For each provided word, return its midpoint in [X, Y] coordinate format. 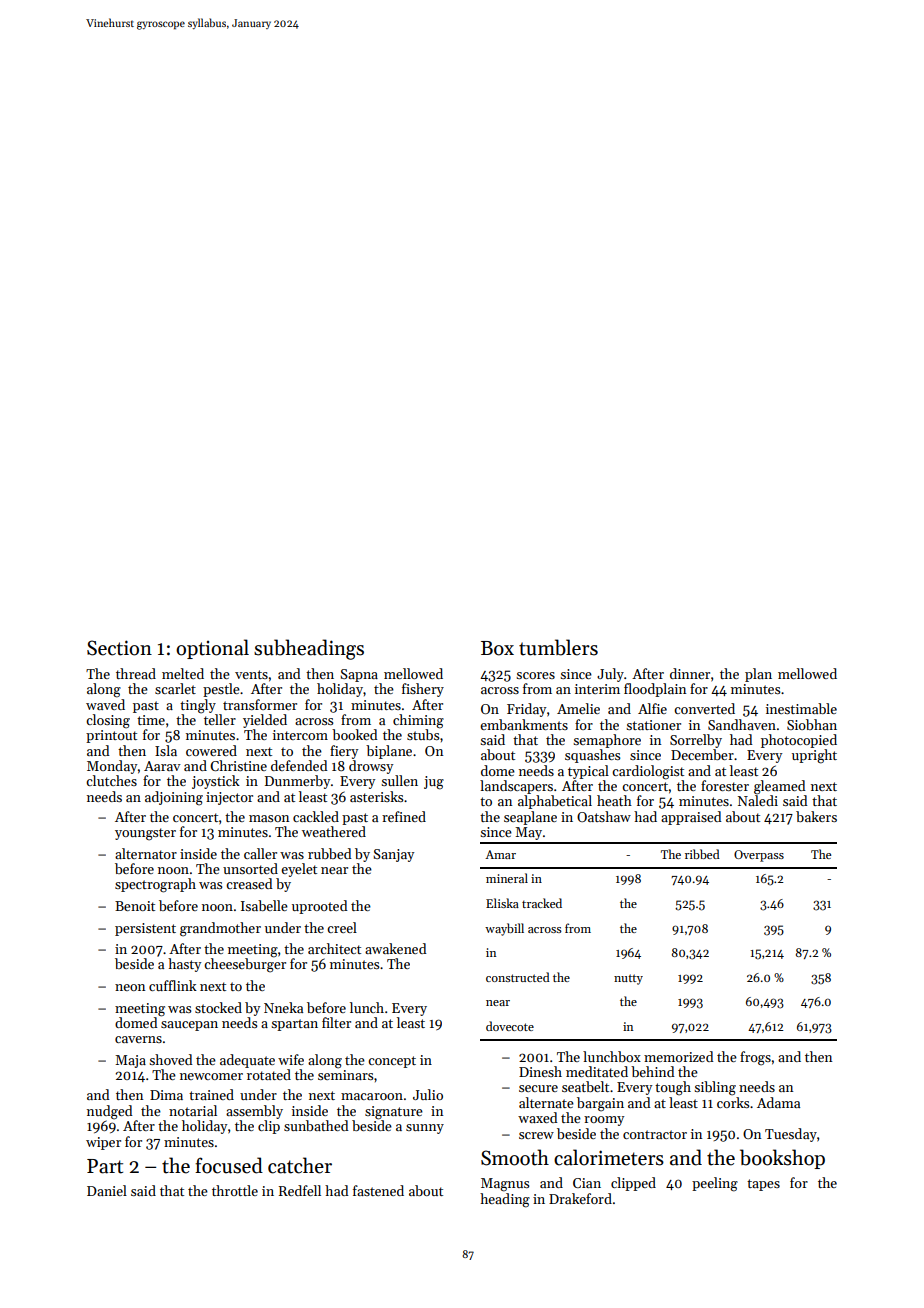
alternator [146, 853]
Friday [526, 710]
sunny [425, 1129]
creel [342, 927]
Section [119, 648]
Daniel [107, 1190]
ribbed [702, 854]
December [702, 754]
